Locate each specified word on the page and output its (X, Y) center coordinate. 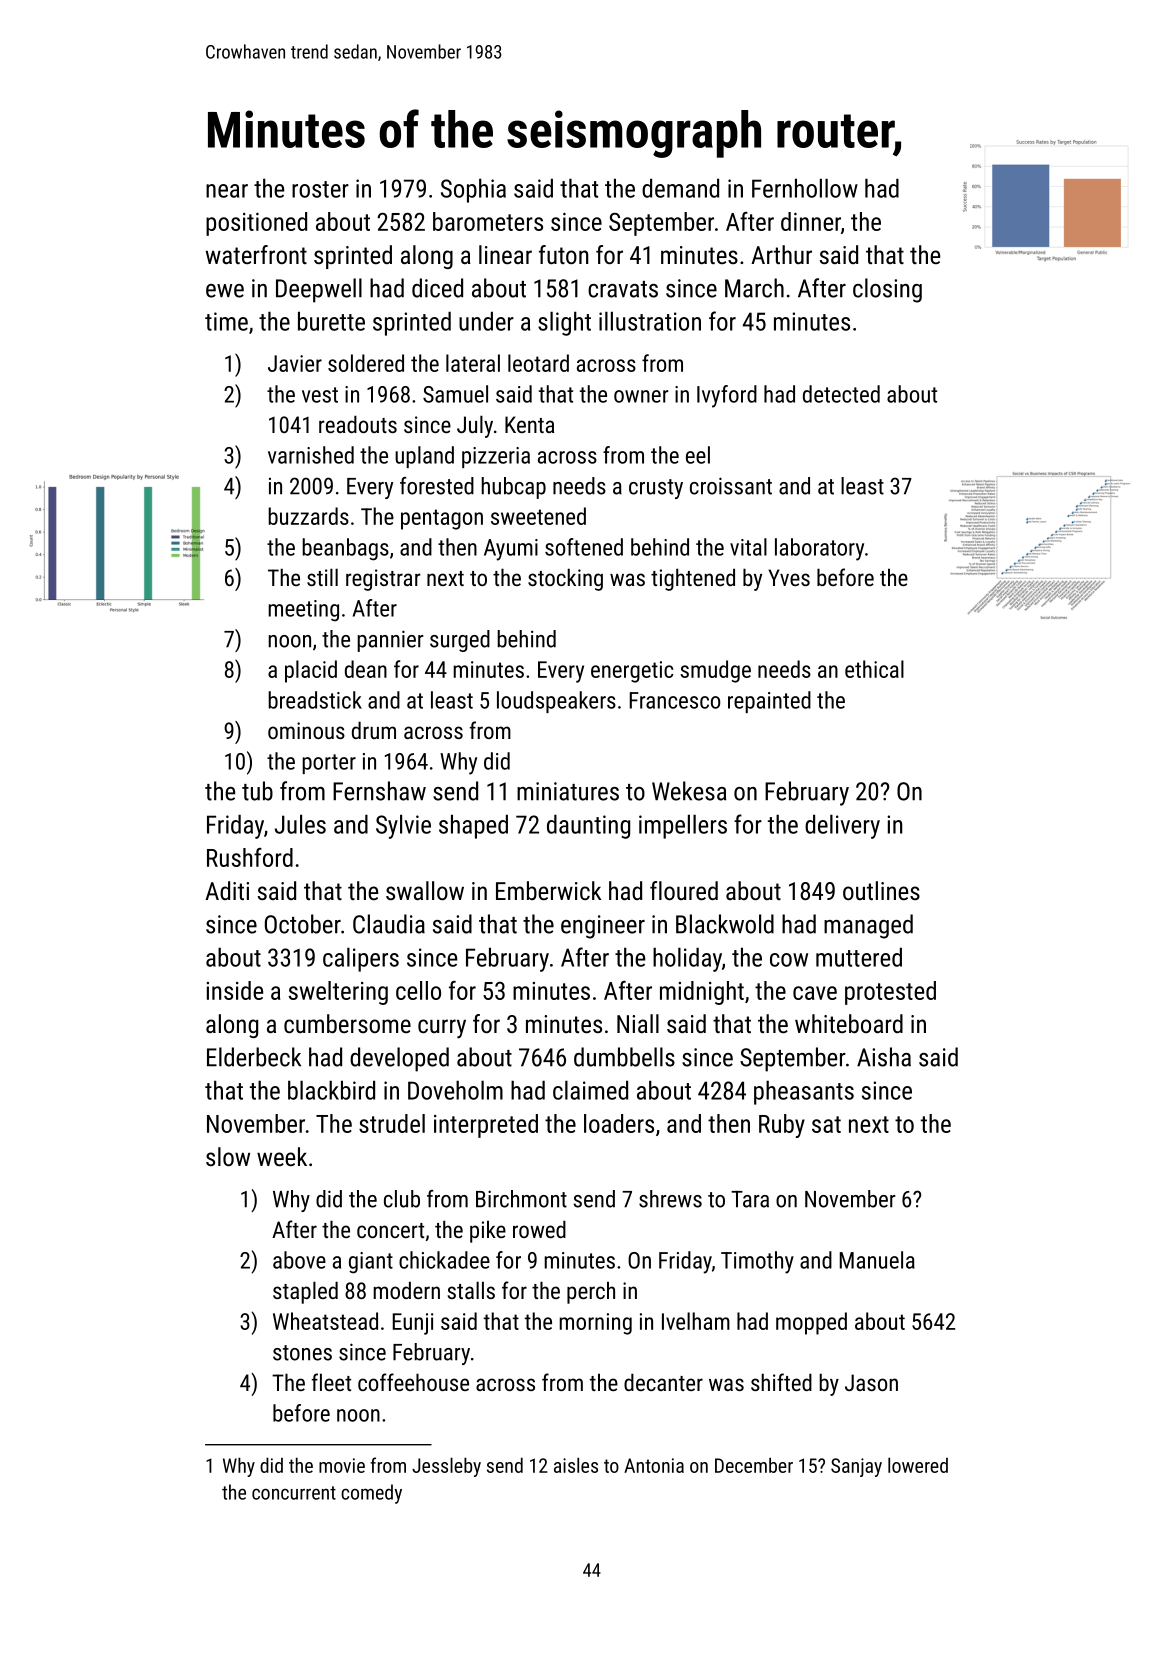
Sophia (473, 190)
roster (320, 189)
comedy (371, 1494)
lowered (918, 1465)
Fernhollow (805, 188)
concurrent (294, 1493)
